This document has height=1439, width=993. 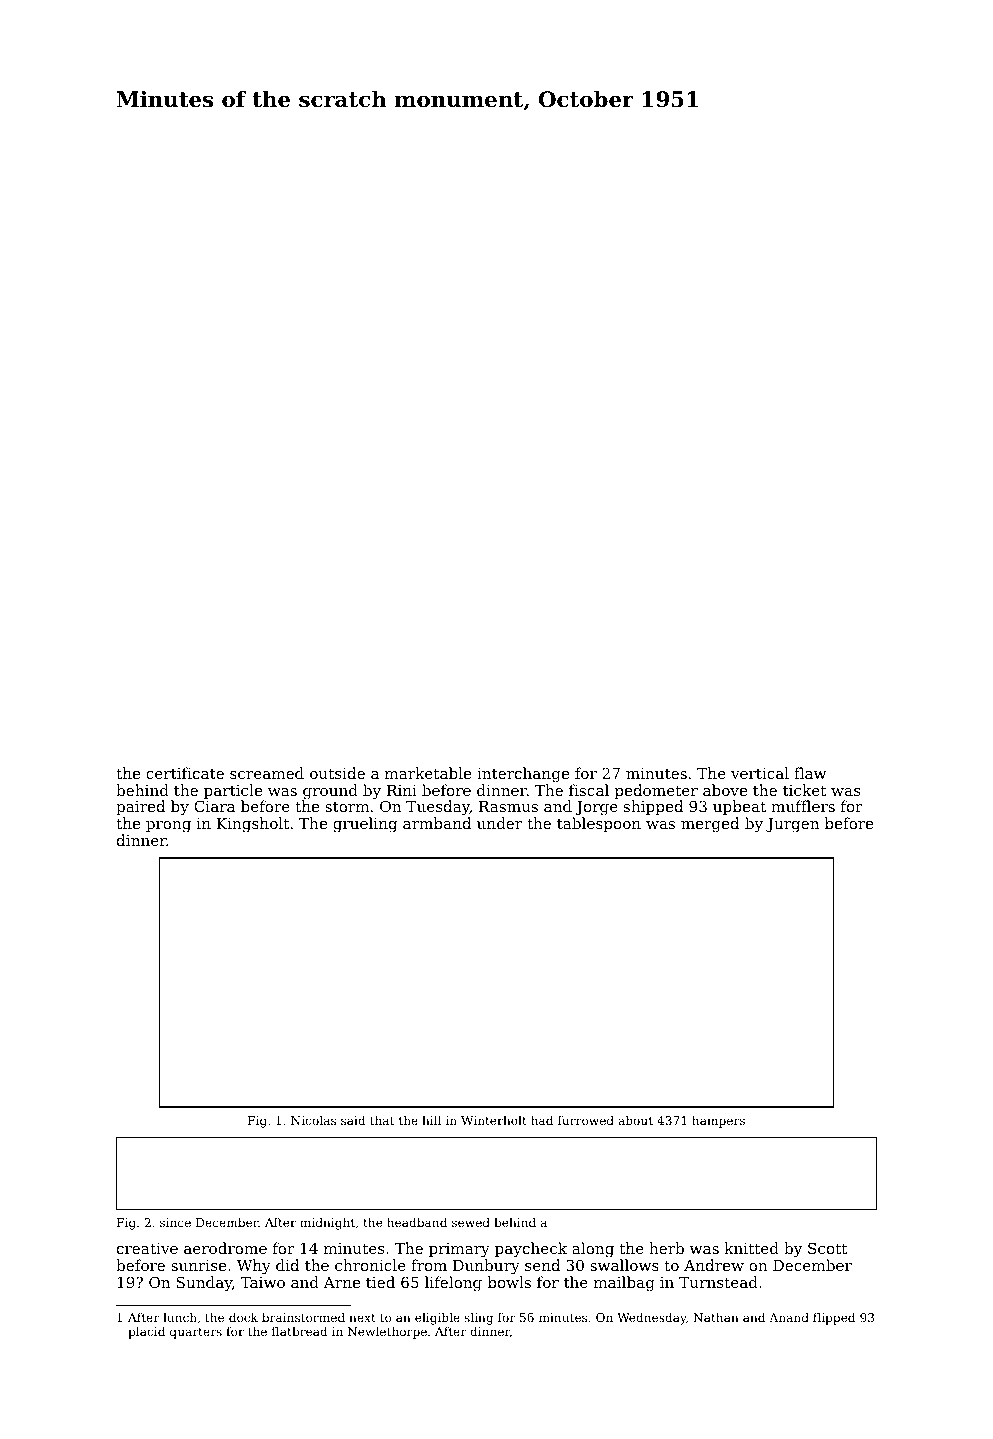 I want to click on hampers, so click(x=718, y=1121).
